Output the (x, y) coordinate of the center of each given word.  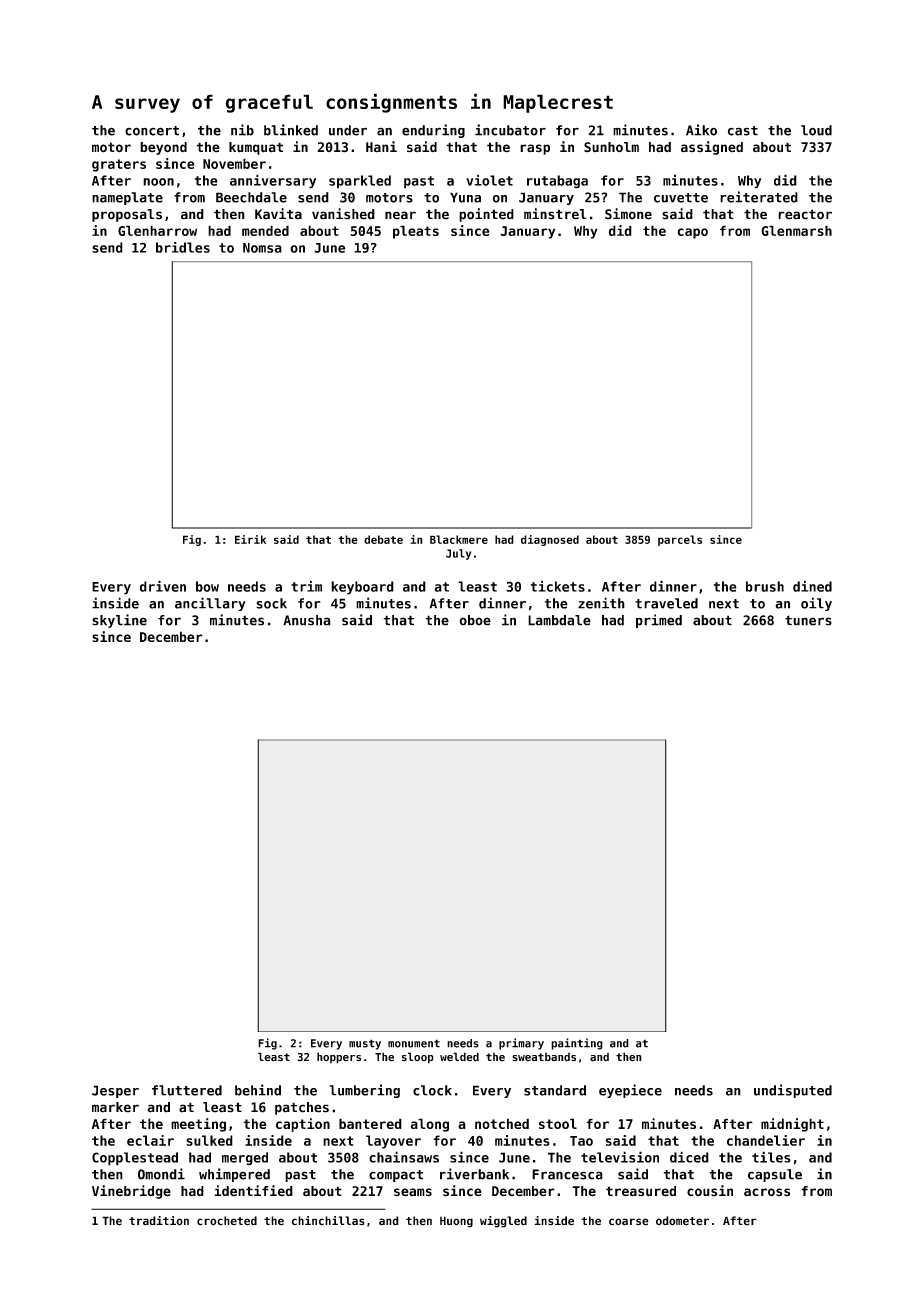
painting (577, 1044)
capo (692, 233)
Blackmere (459, 539)
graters (119, 165)
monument (414, 1043)
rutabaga (557, 182)
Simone (628, 214)
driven (163, 586)
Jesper (115, 1091)
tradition (159, 1221)
